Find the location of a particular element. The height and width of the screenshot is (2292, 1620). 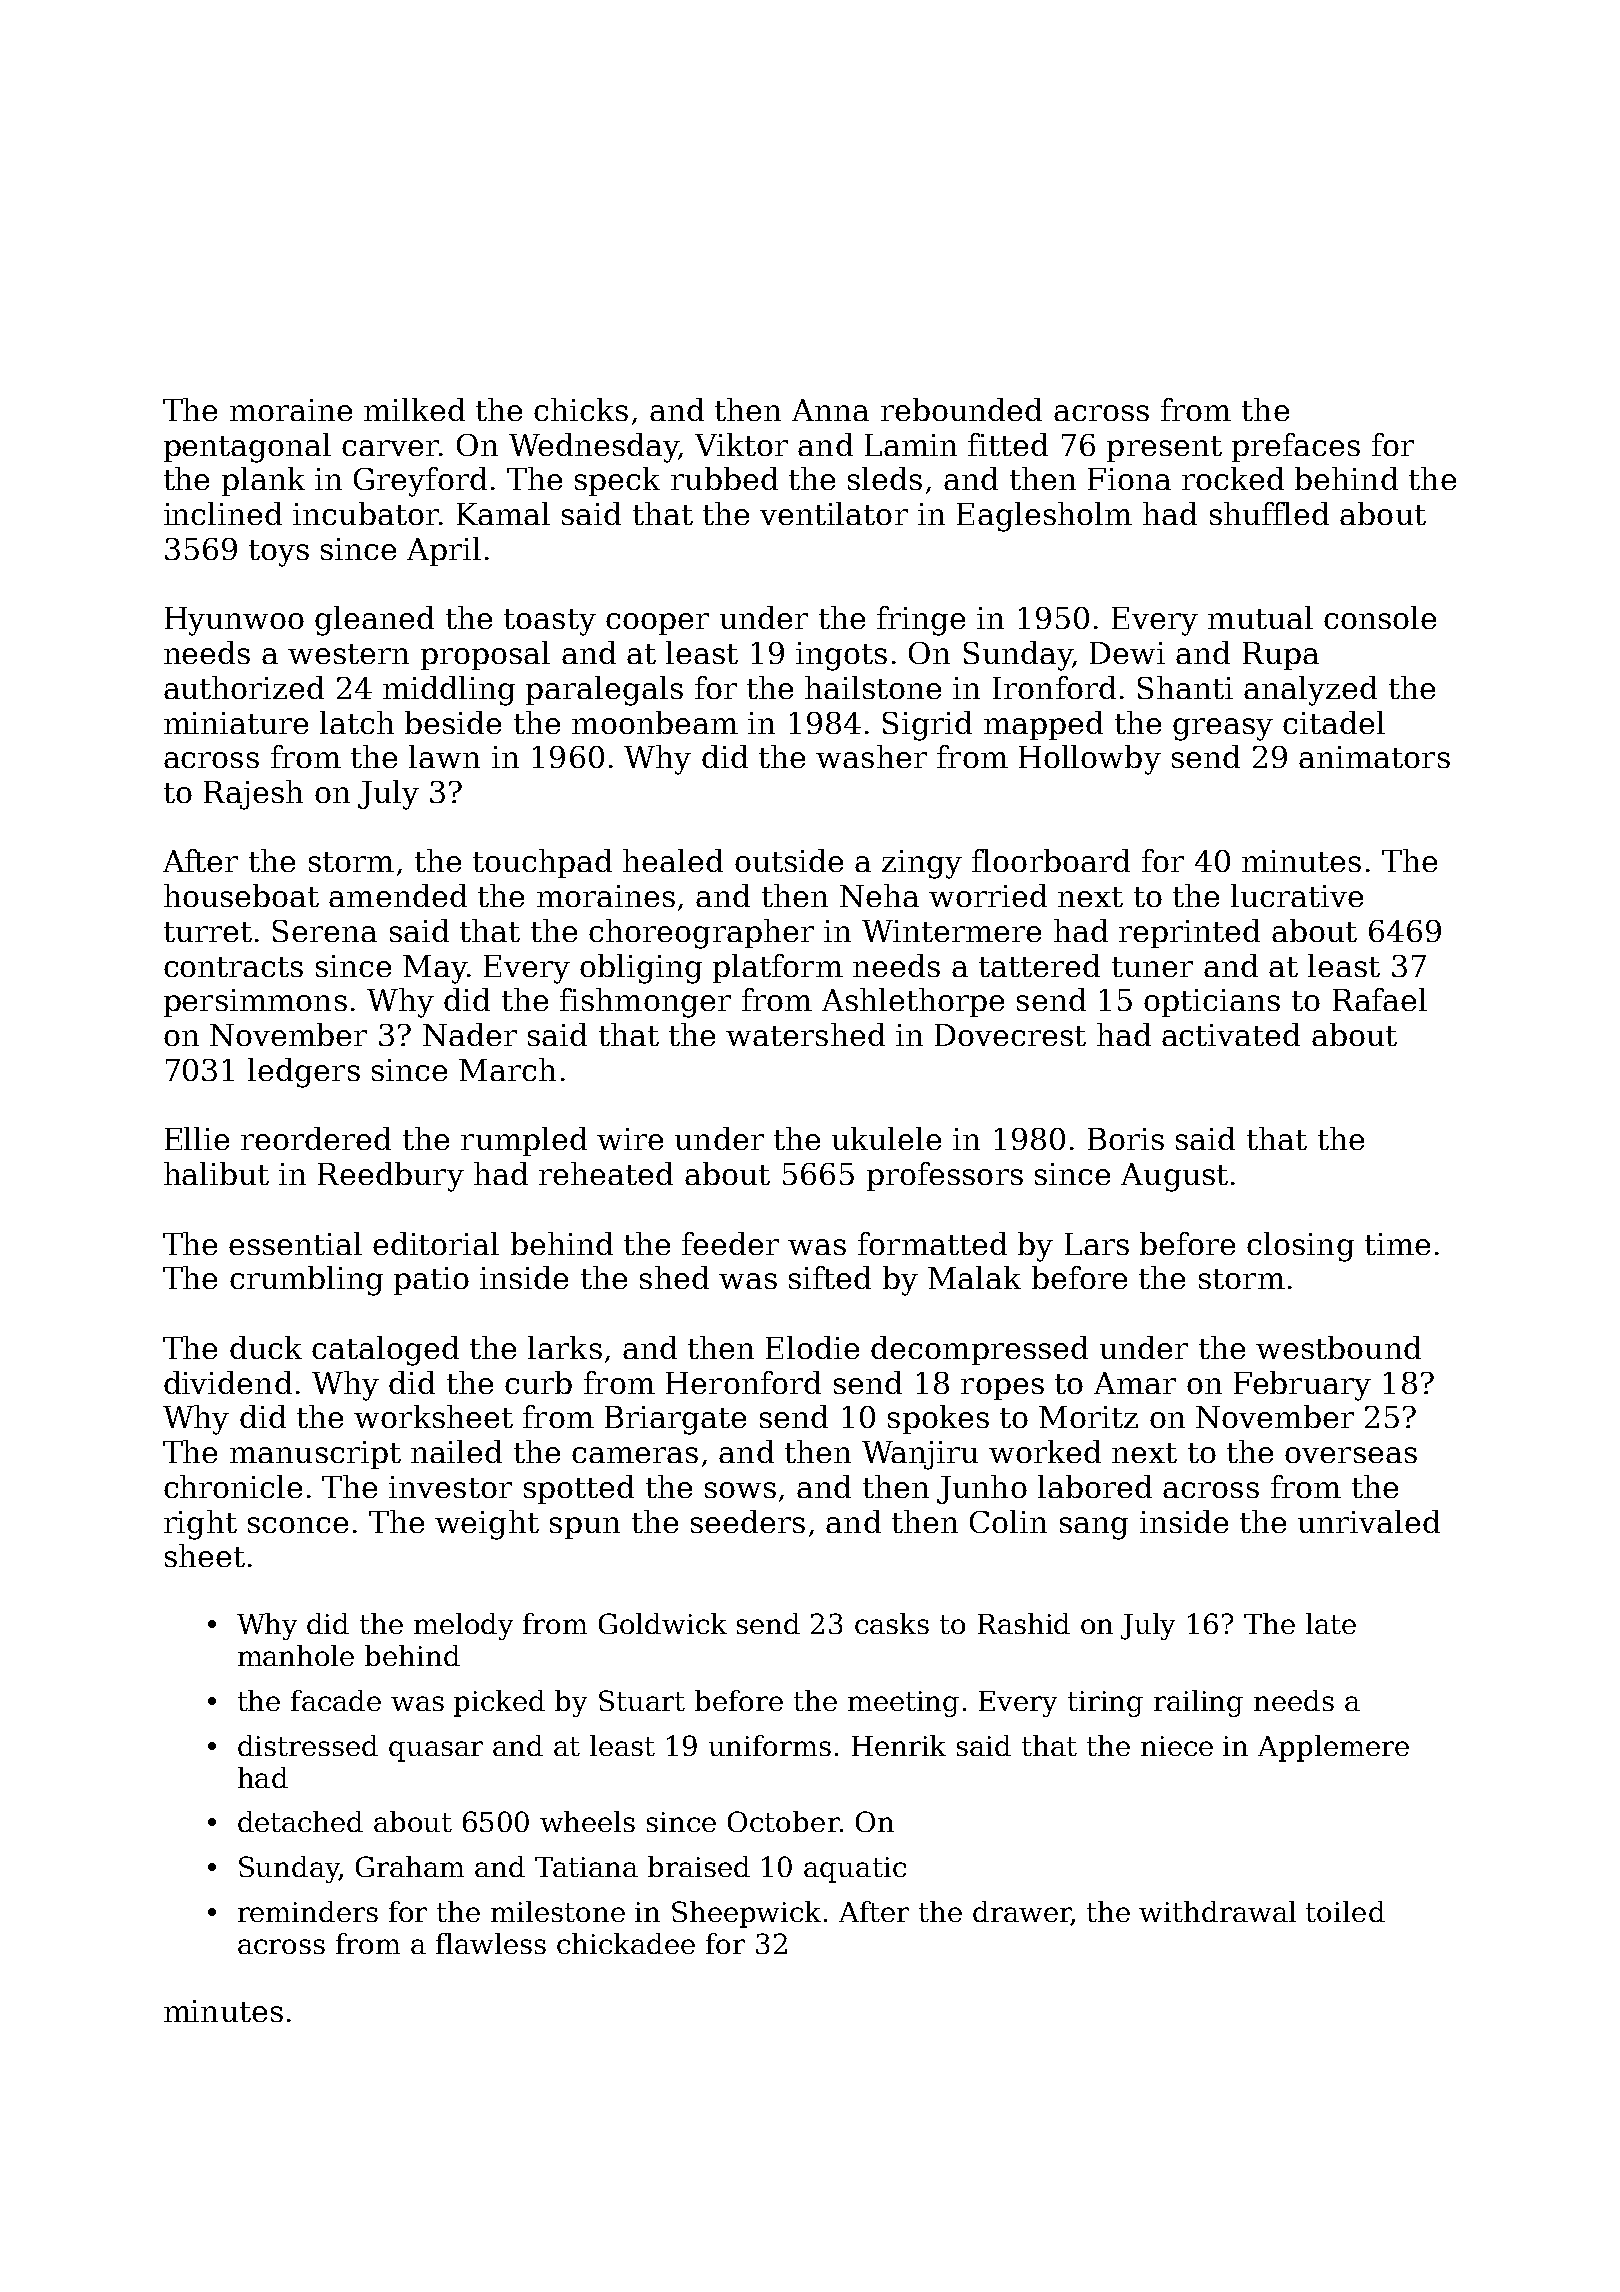

sifted is located at coordinates (830, 1277).
